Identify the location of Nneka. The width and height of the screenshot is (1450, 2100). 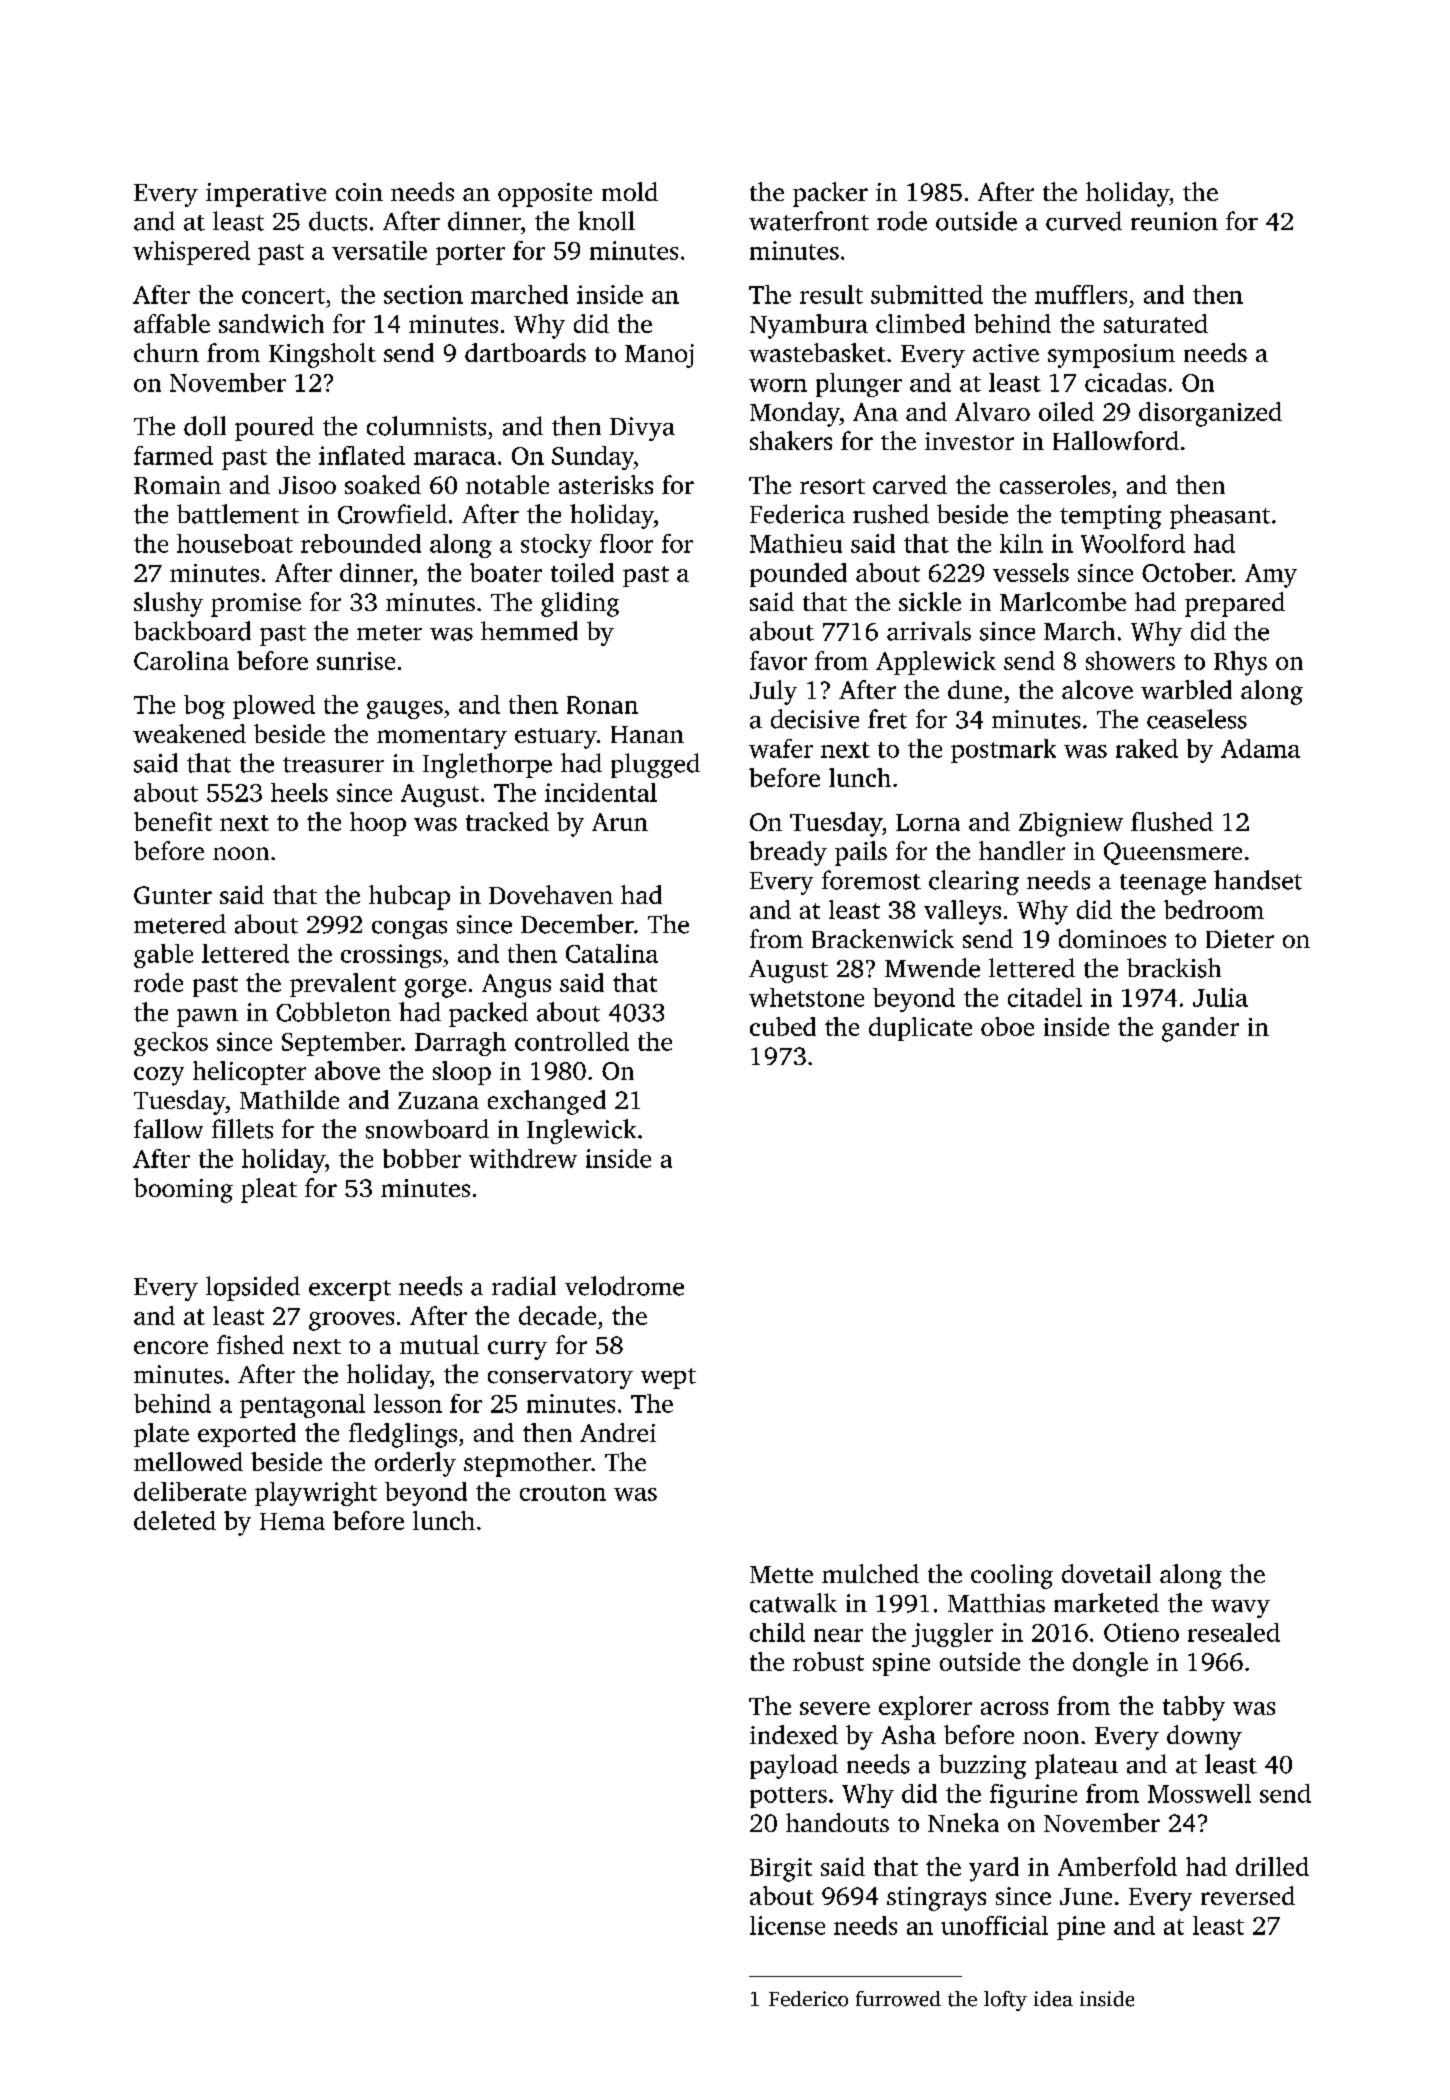
(963, 1822).
